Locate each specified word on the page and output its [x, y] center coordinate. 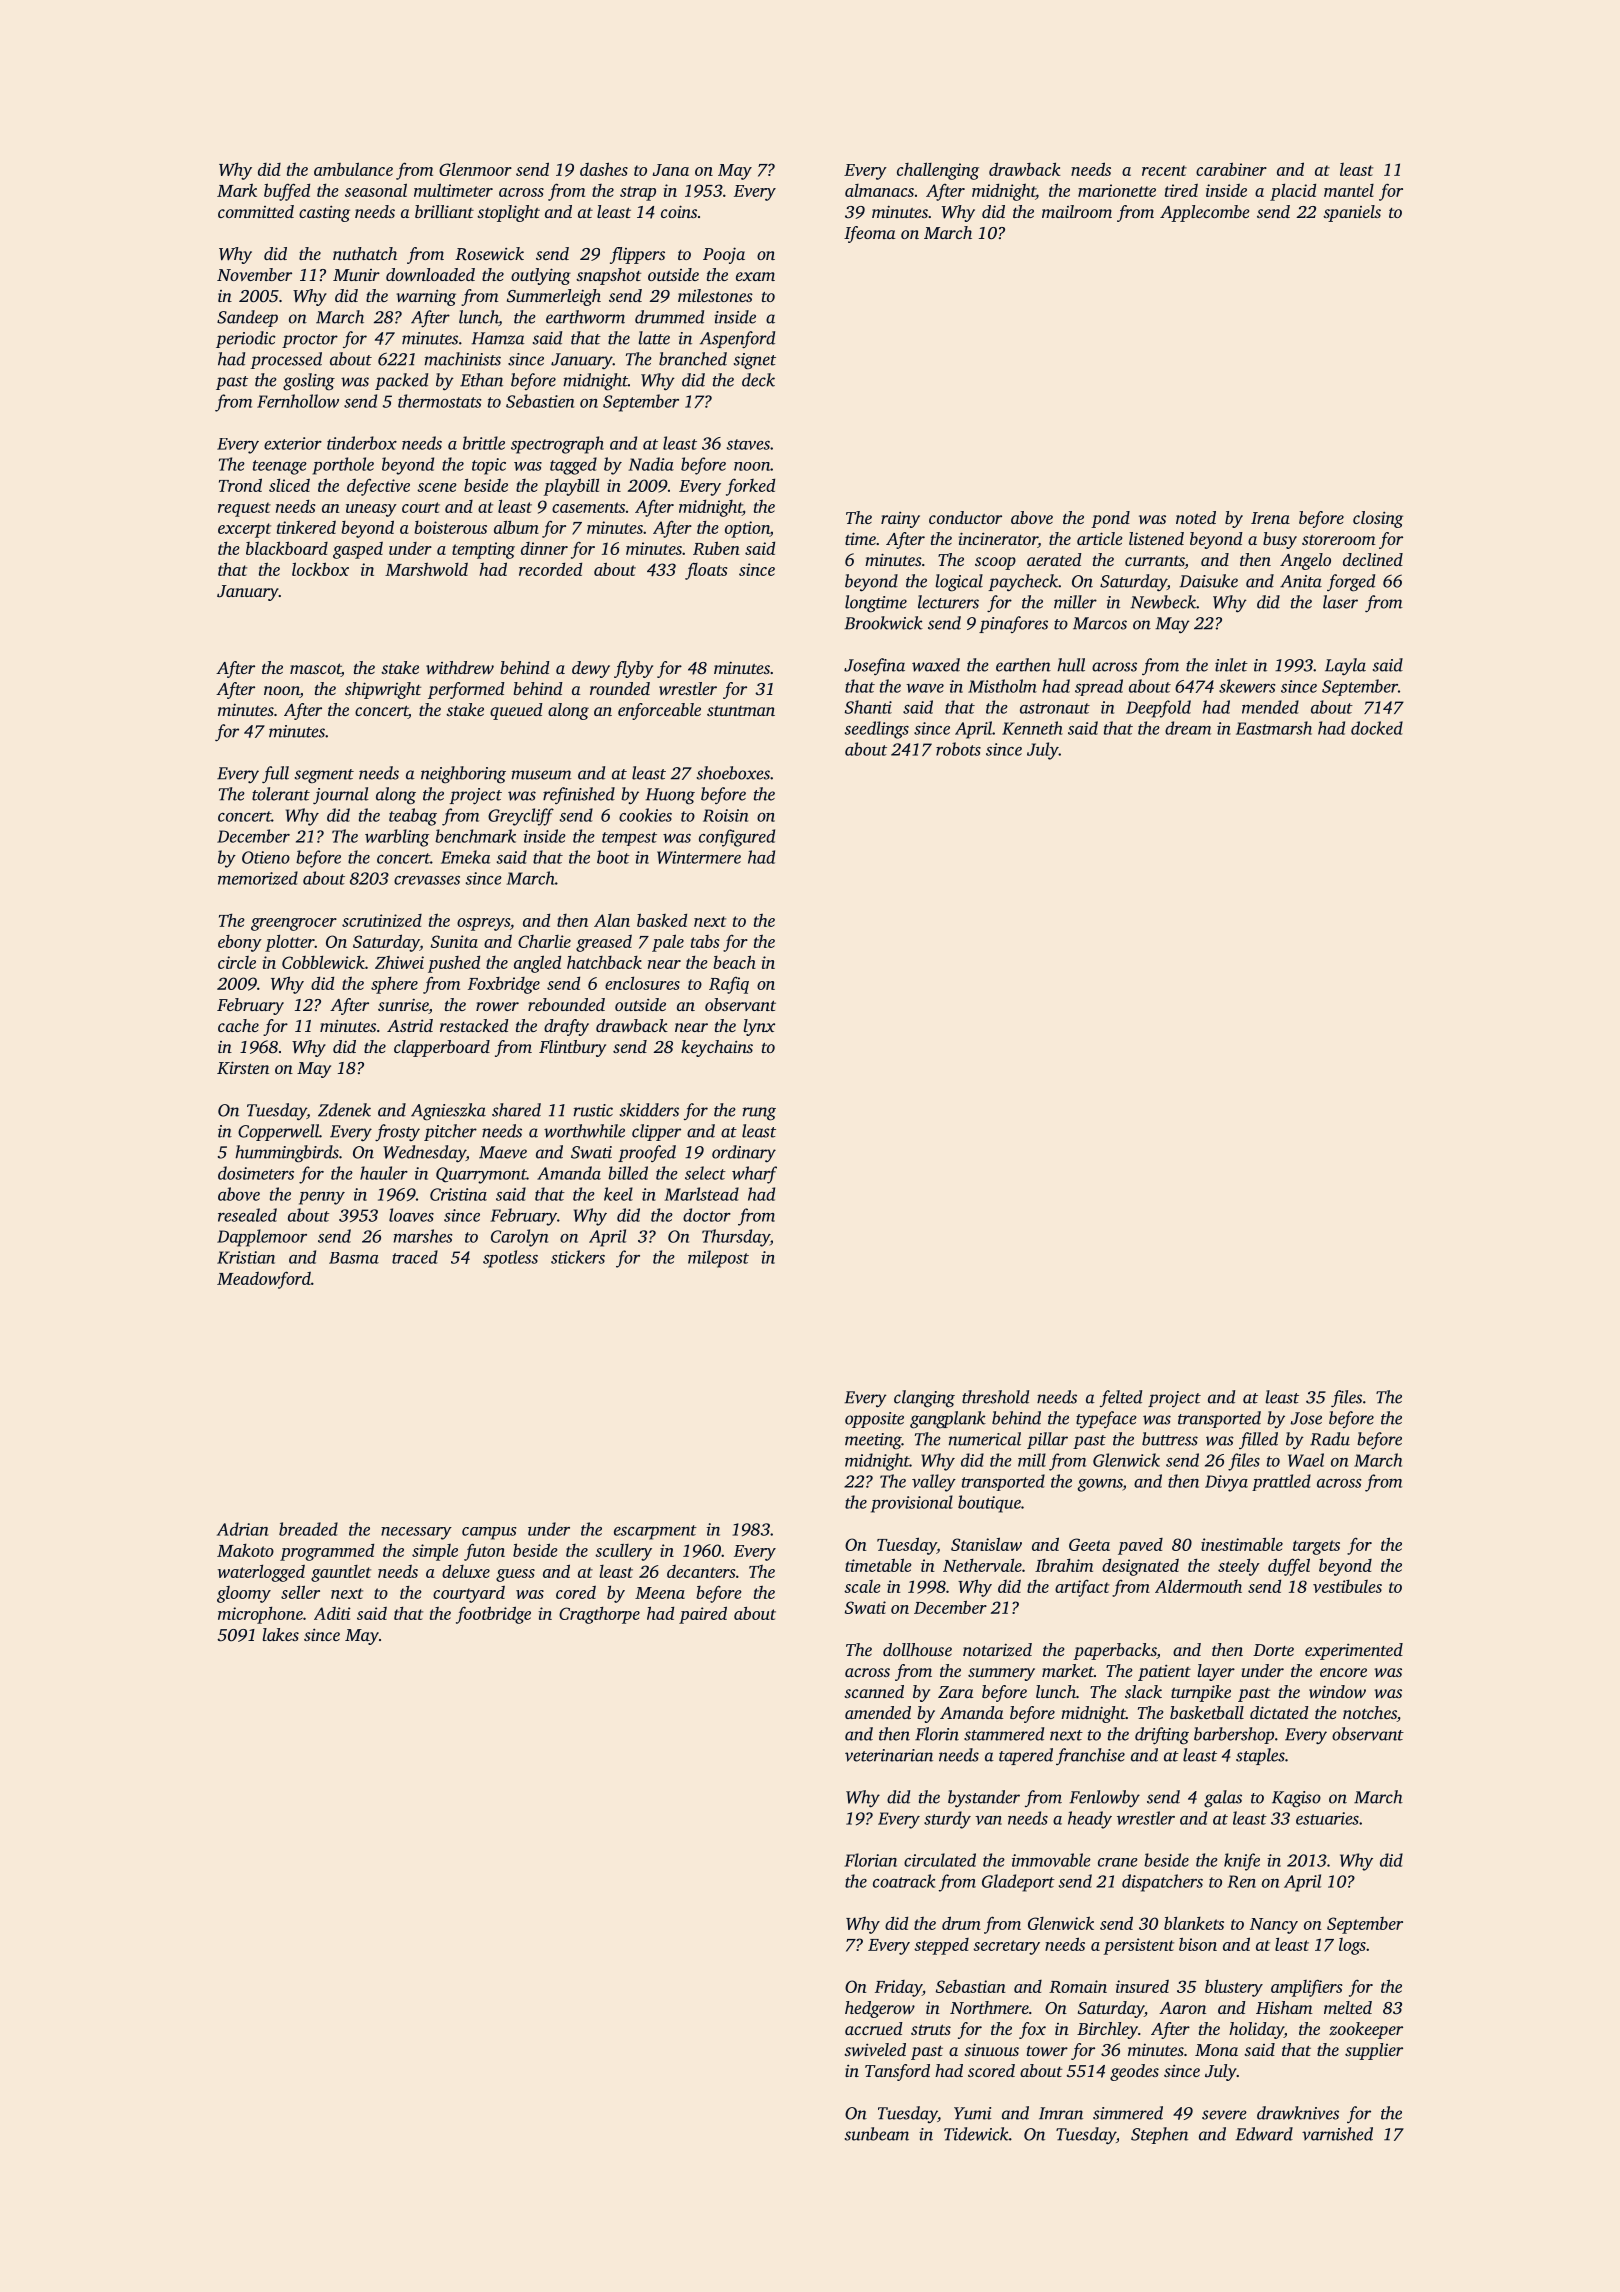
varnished [1337, 2134]
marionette [1117, 190]
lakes [280, 1634]
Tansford [897, 2072]
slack [1143, 1691]
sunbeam [876, 2134]
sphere [394, 985]
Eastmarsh [1274, 728]
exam [755, 276]
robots [958, 749]
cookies [645, 815]
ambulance [353, 169]
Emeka [465, 857]
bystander [984, 1799]
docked [1377, 728]
